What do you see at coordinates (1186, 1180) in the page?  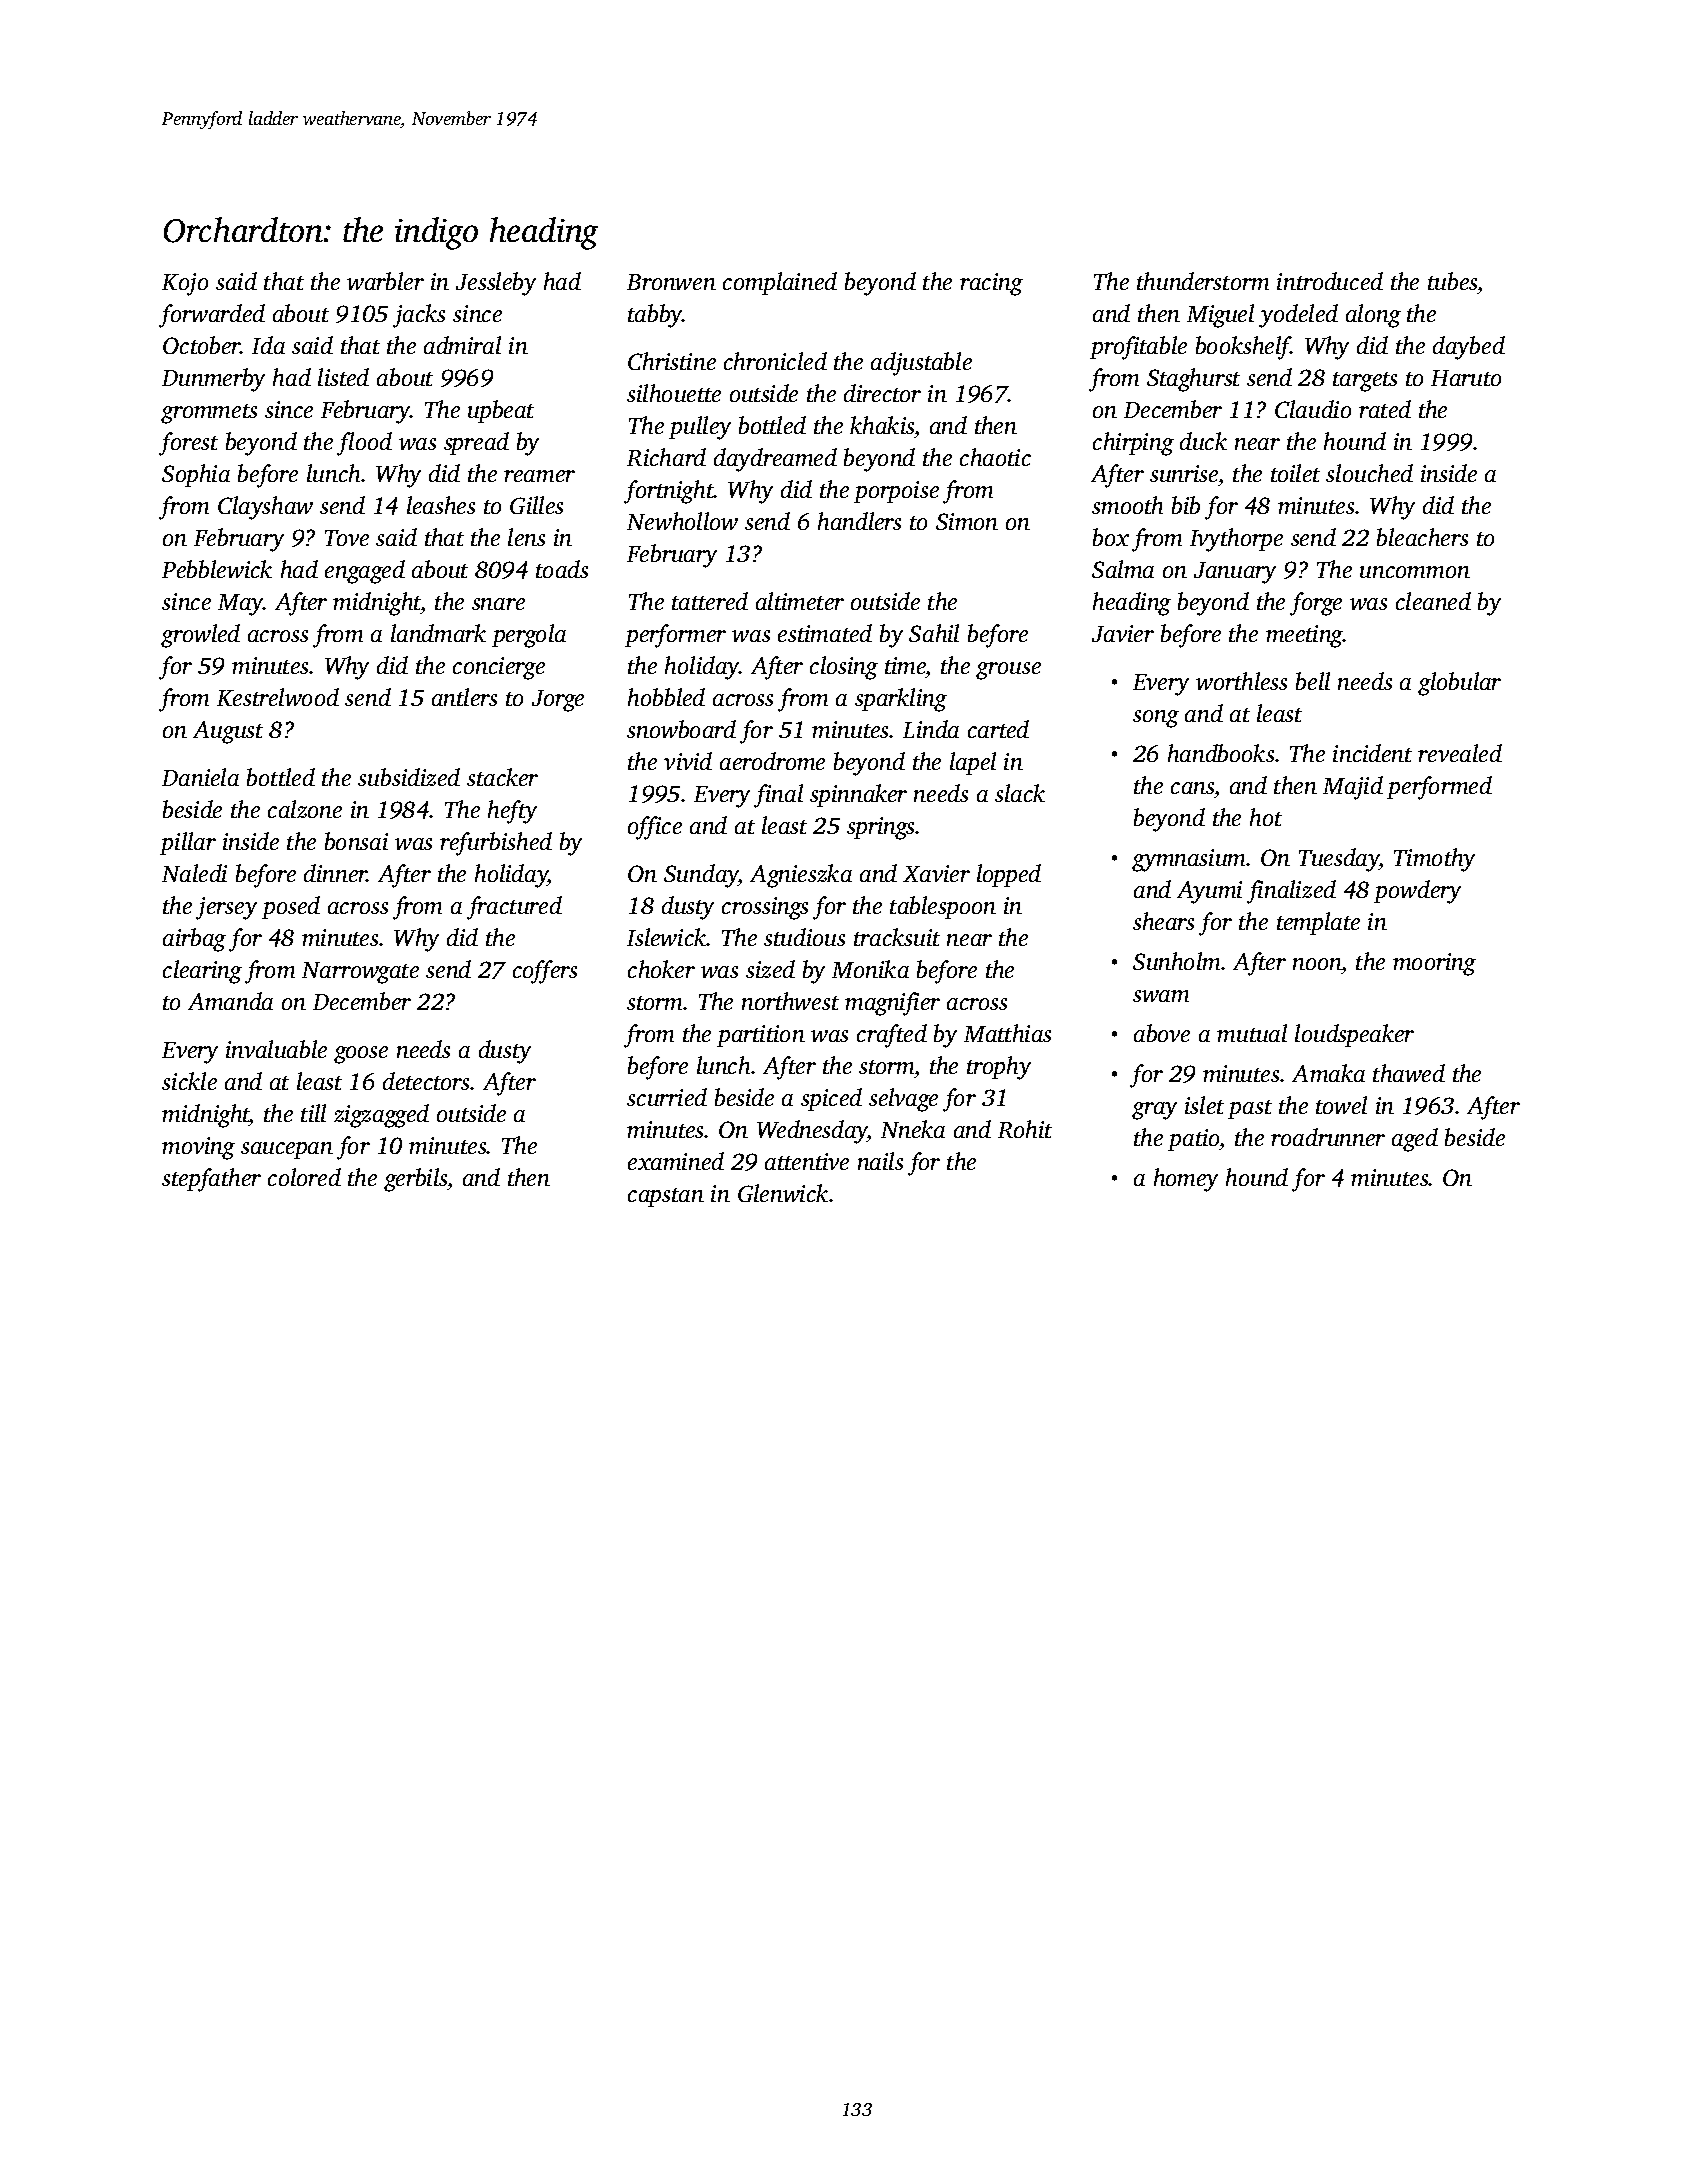 I see `homey` at bounding box center [1186, 1180].
